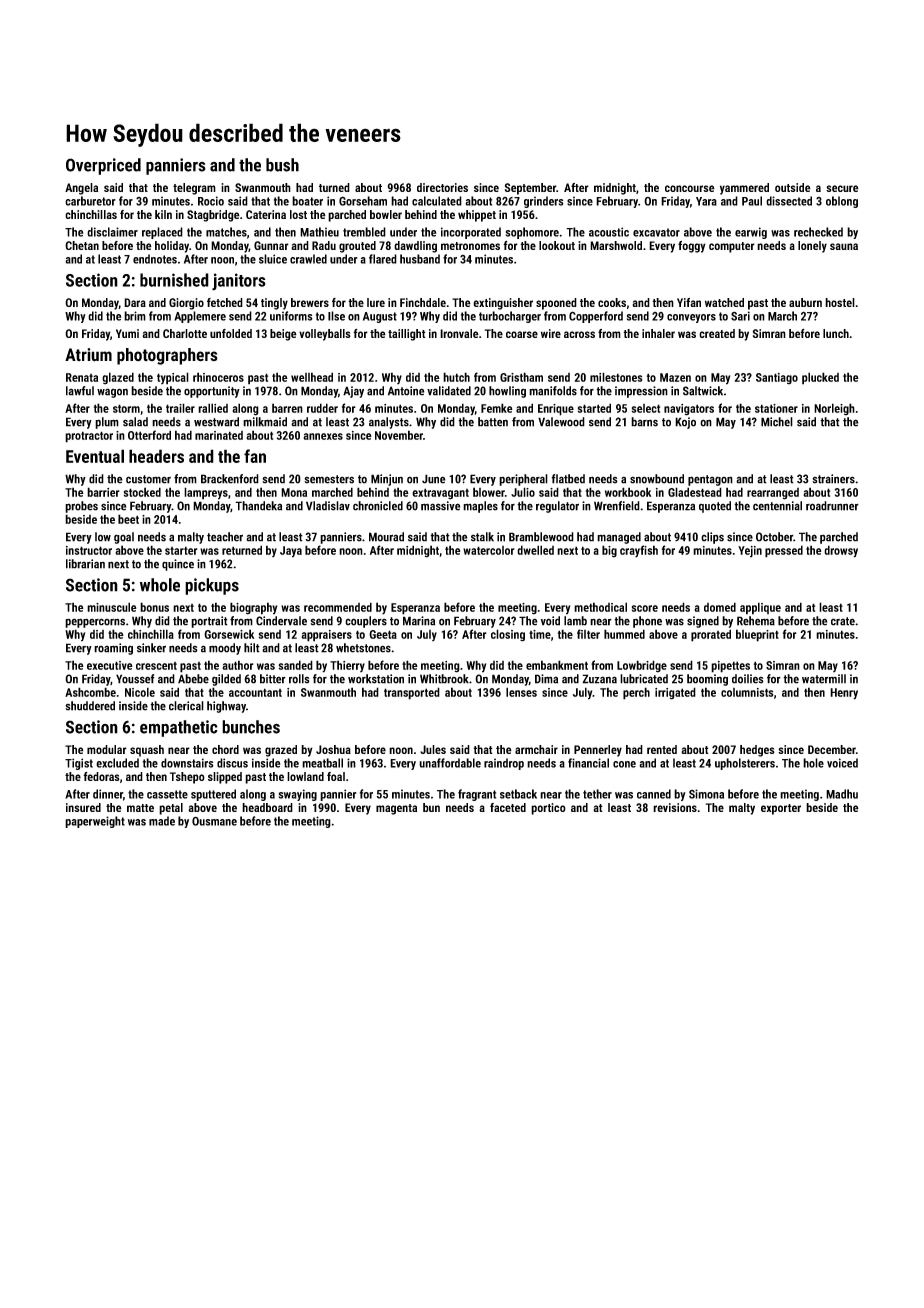  Describe the element at coordinates (325, 335) in the screenshot. I see `volleyballs` at that location.
